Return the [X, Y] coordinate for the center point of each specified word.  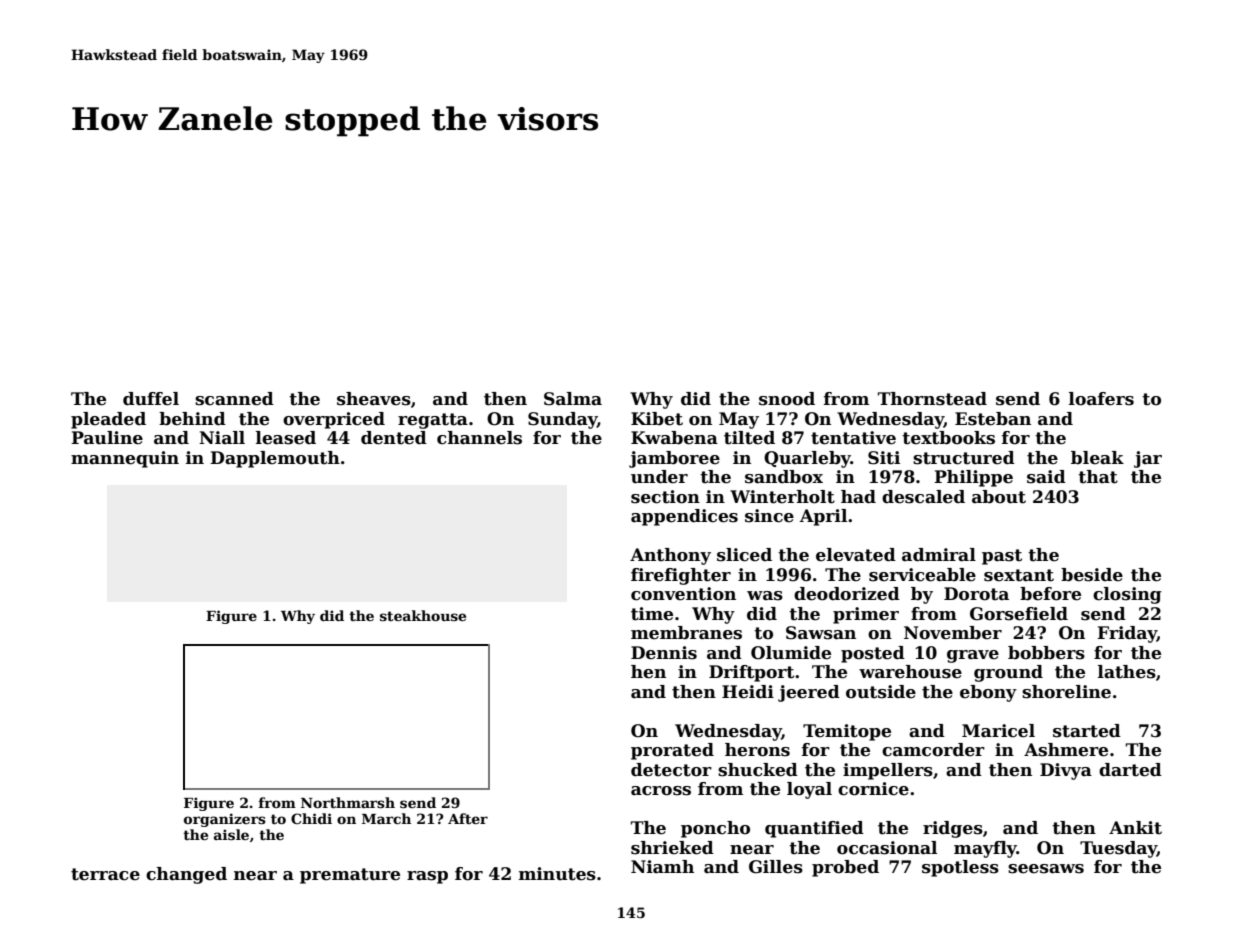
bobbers [1046, 653]
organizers [225, 820]
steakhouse [423, 615]
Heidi [748, 692]
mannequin [125, 459]
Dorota [976, 594]
